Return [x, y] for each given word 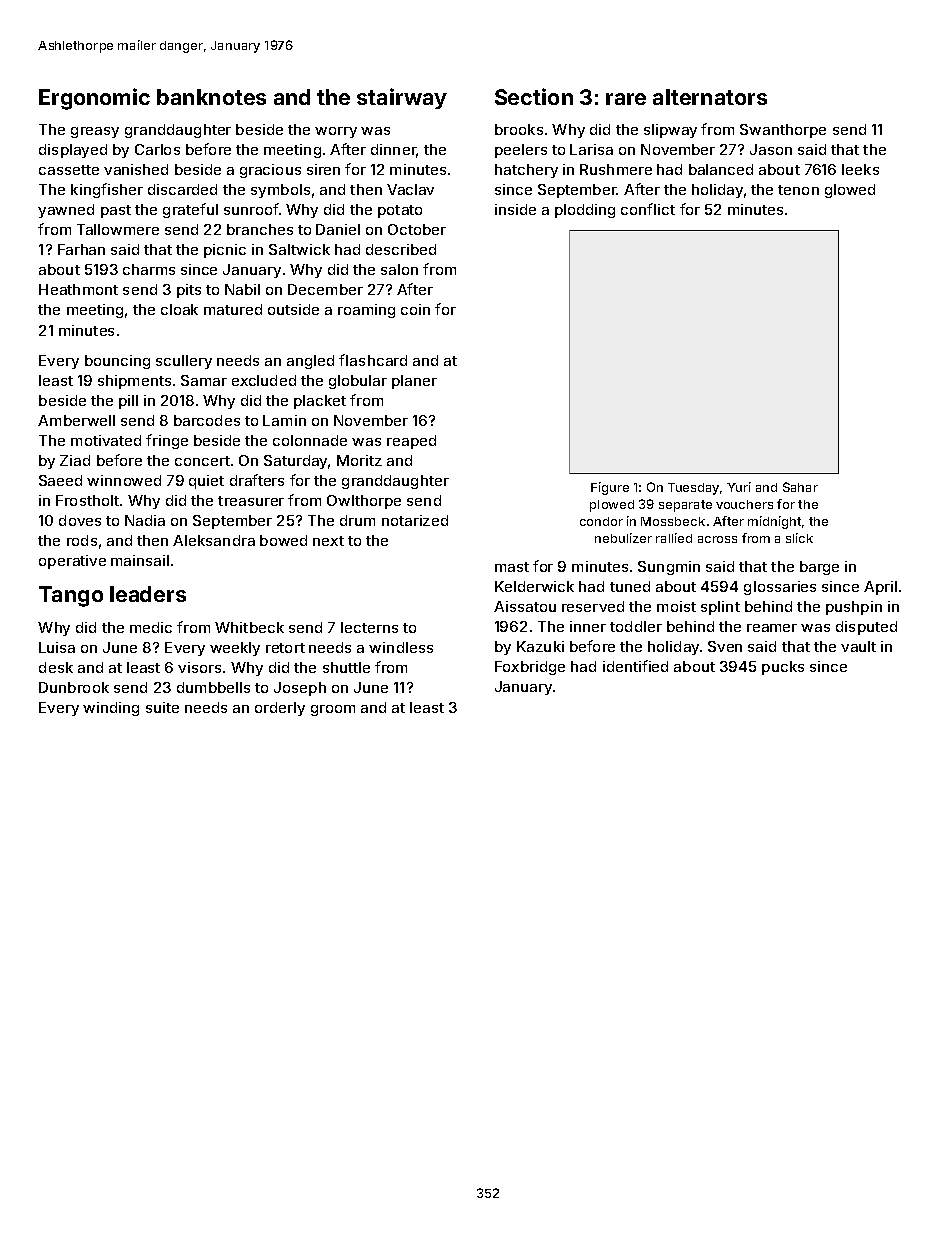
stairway [402, 98]
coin [415, 309]
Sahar [800, 487]
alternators [710, 97]
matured [233, 309]
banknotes [211, 97]
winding [111, 709]
